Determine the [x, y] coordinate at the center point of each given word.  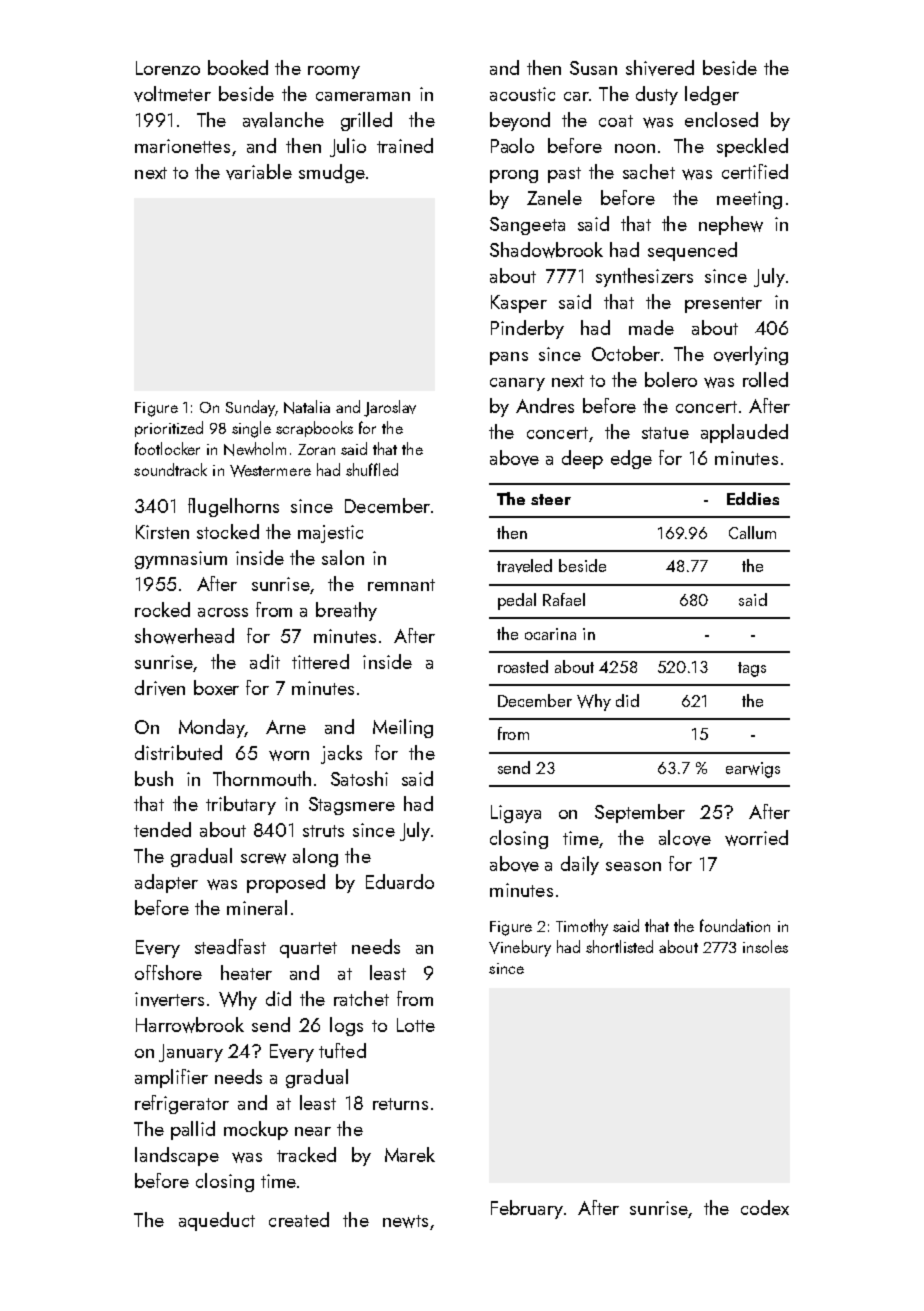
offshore [168, 972]
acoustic [522, 94]
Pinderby [527, 329]
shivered [660, 68]
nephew [731, 225]
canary [517, 384]
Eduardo [400, 881]
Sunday [250, 408]
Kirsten [162, 532]
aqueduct [217, 1221]
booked [238, 67]
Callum [752, 532]
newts [405, 1221]
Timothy [582, 927]
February [527, 1209]
